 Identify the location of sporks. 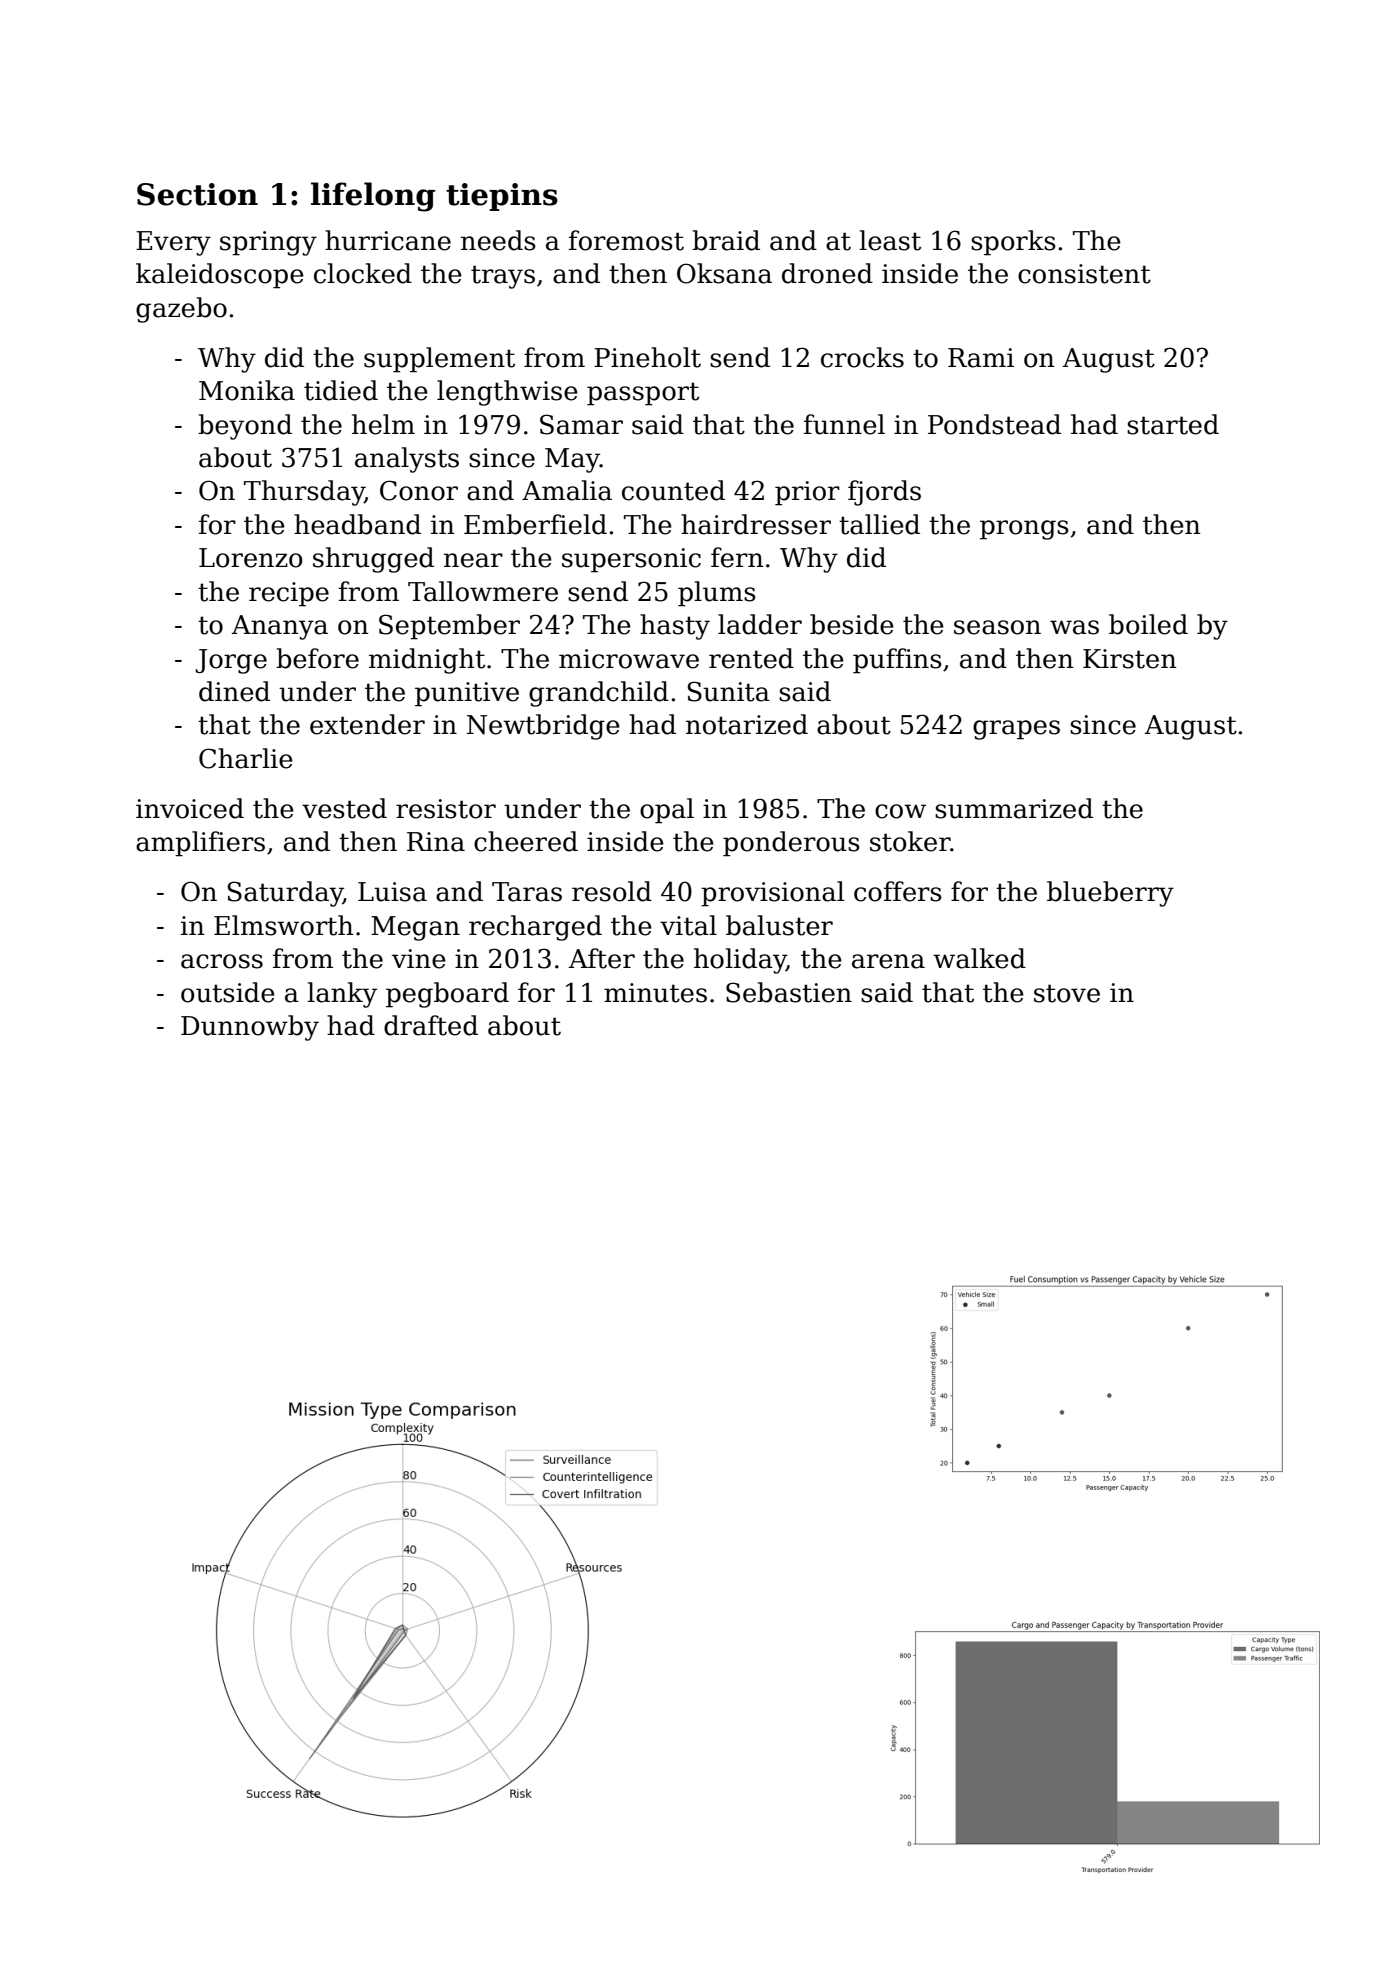
(1013, 243).
